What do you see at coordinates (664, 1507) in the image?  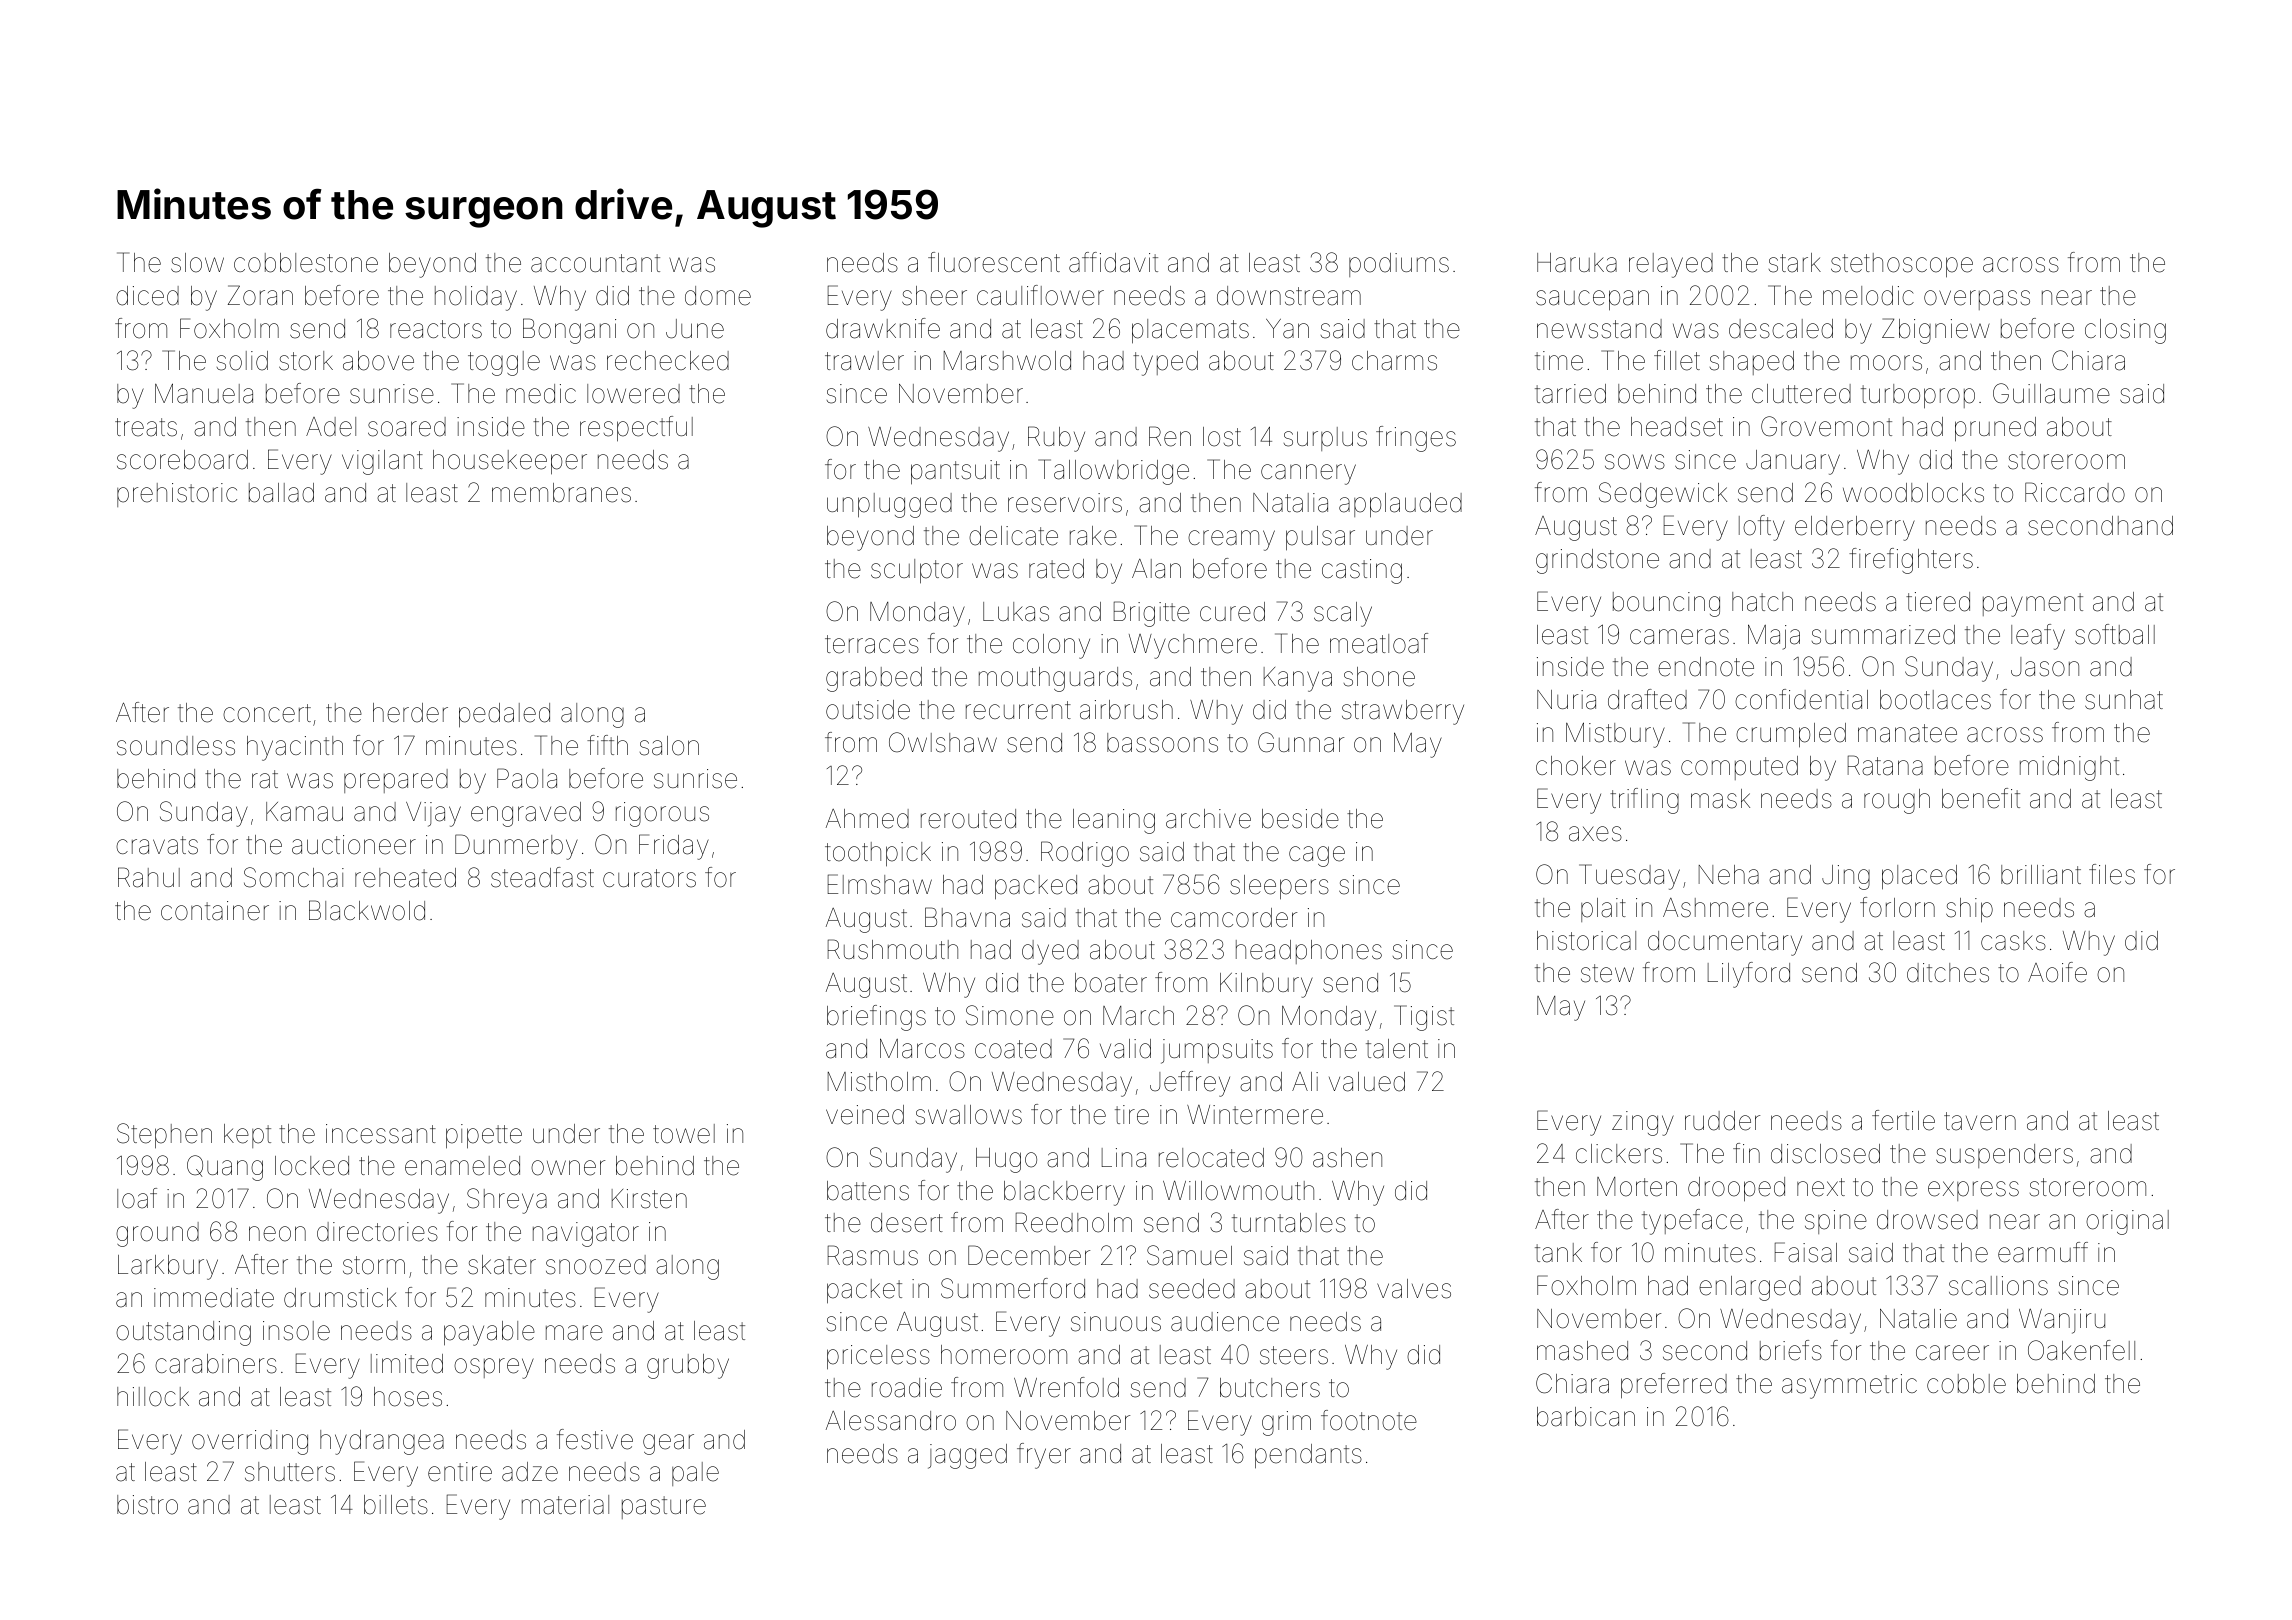 I see `pasture` at bounding box center [664, 1507].
